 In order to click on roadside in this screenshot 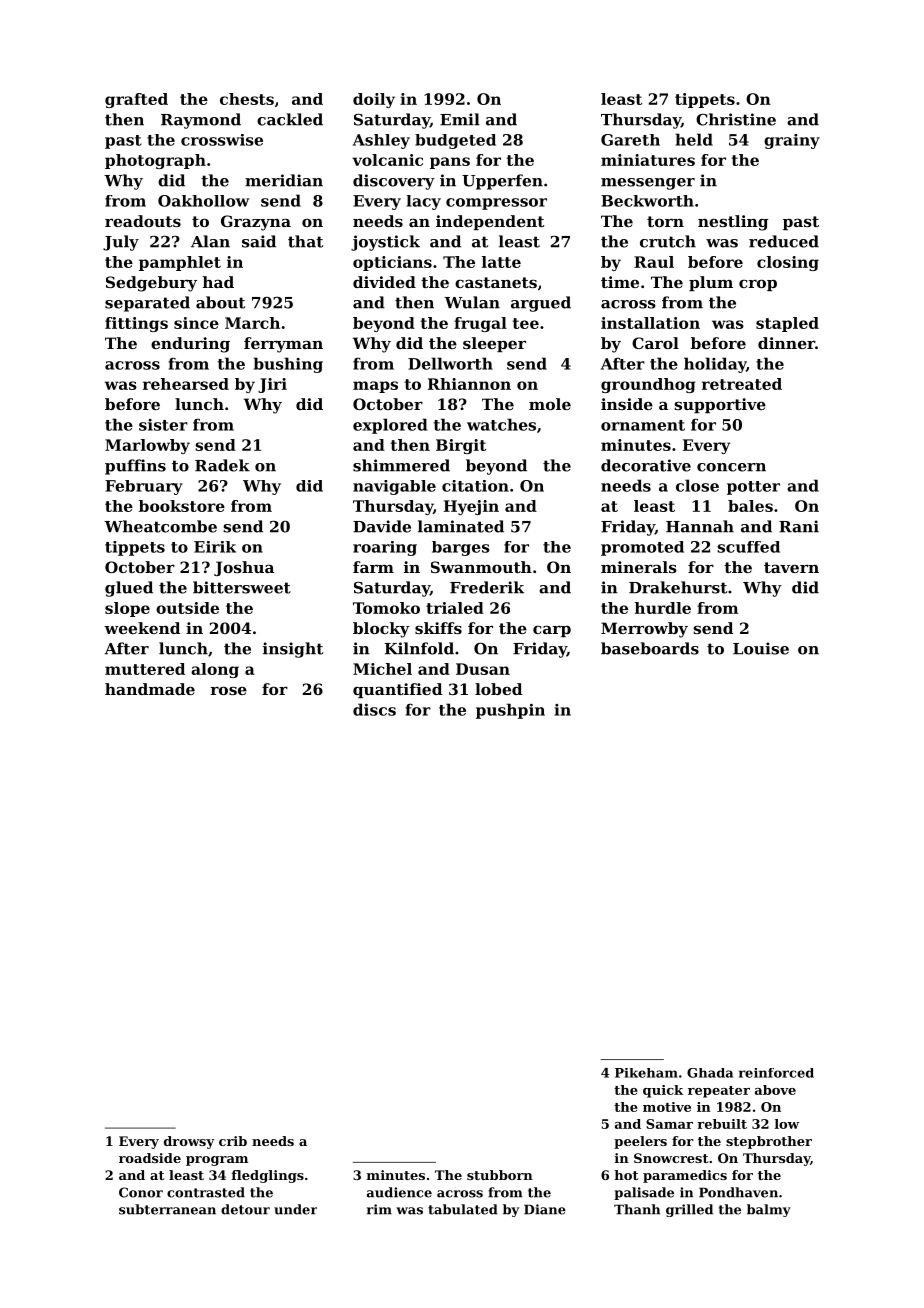, I will do `click(150, 1158)`.
